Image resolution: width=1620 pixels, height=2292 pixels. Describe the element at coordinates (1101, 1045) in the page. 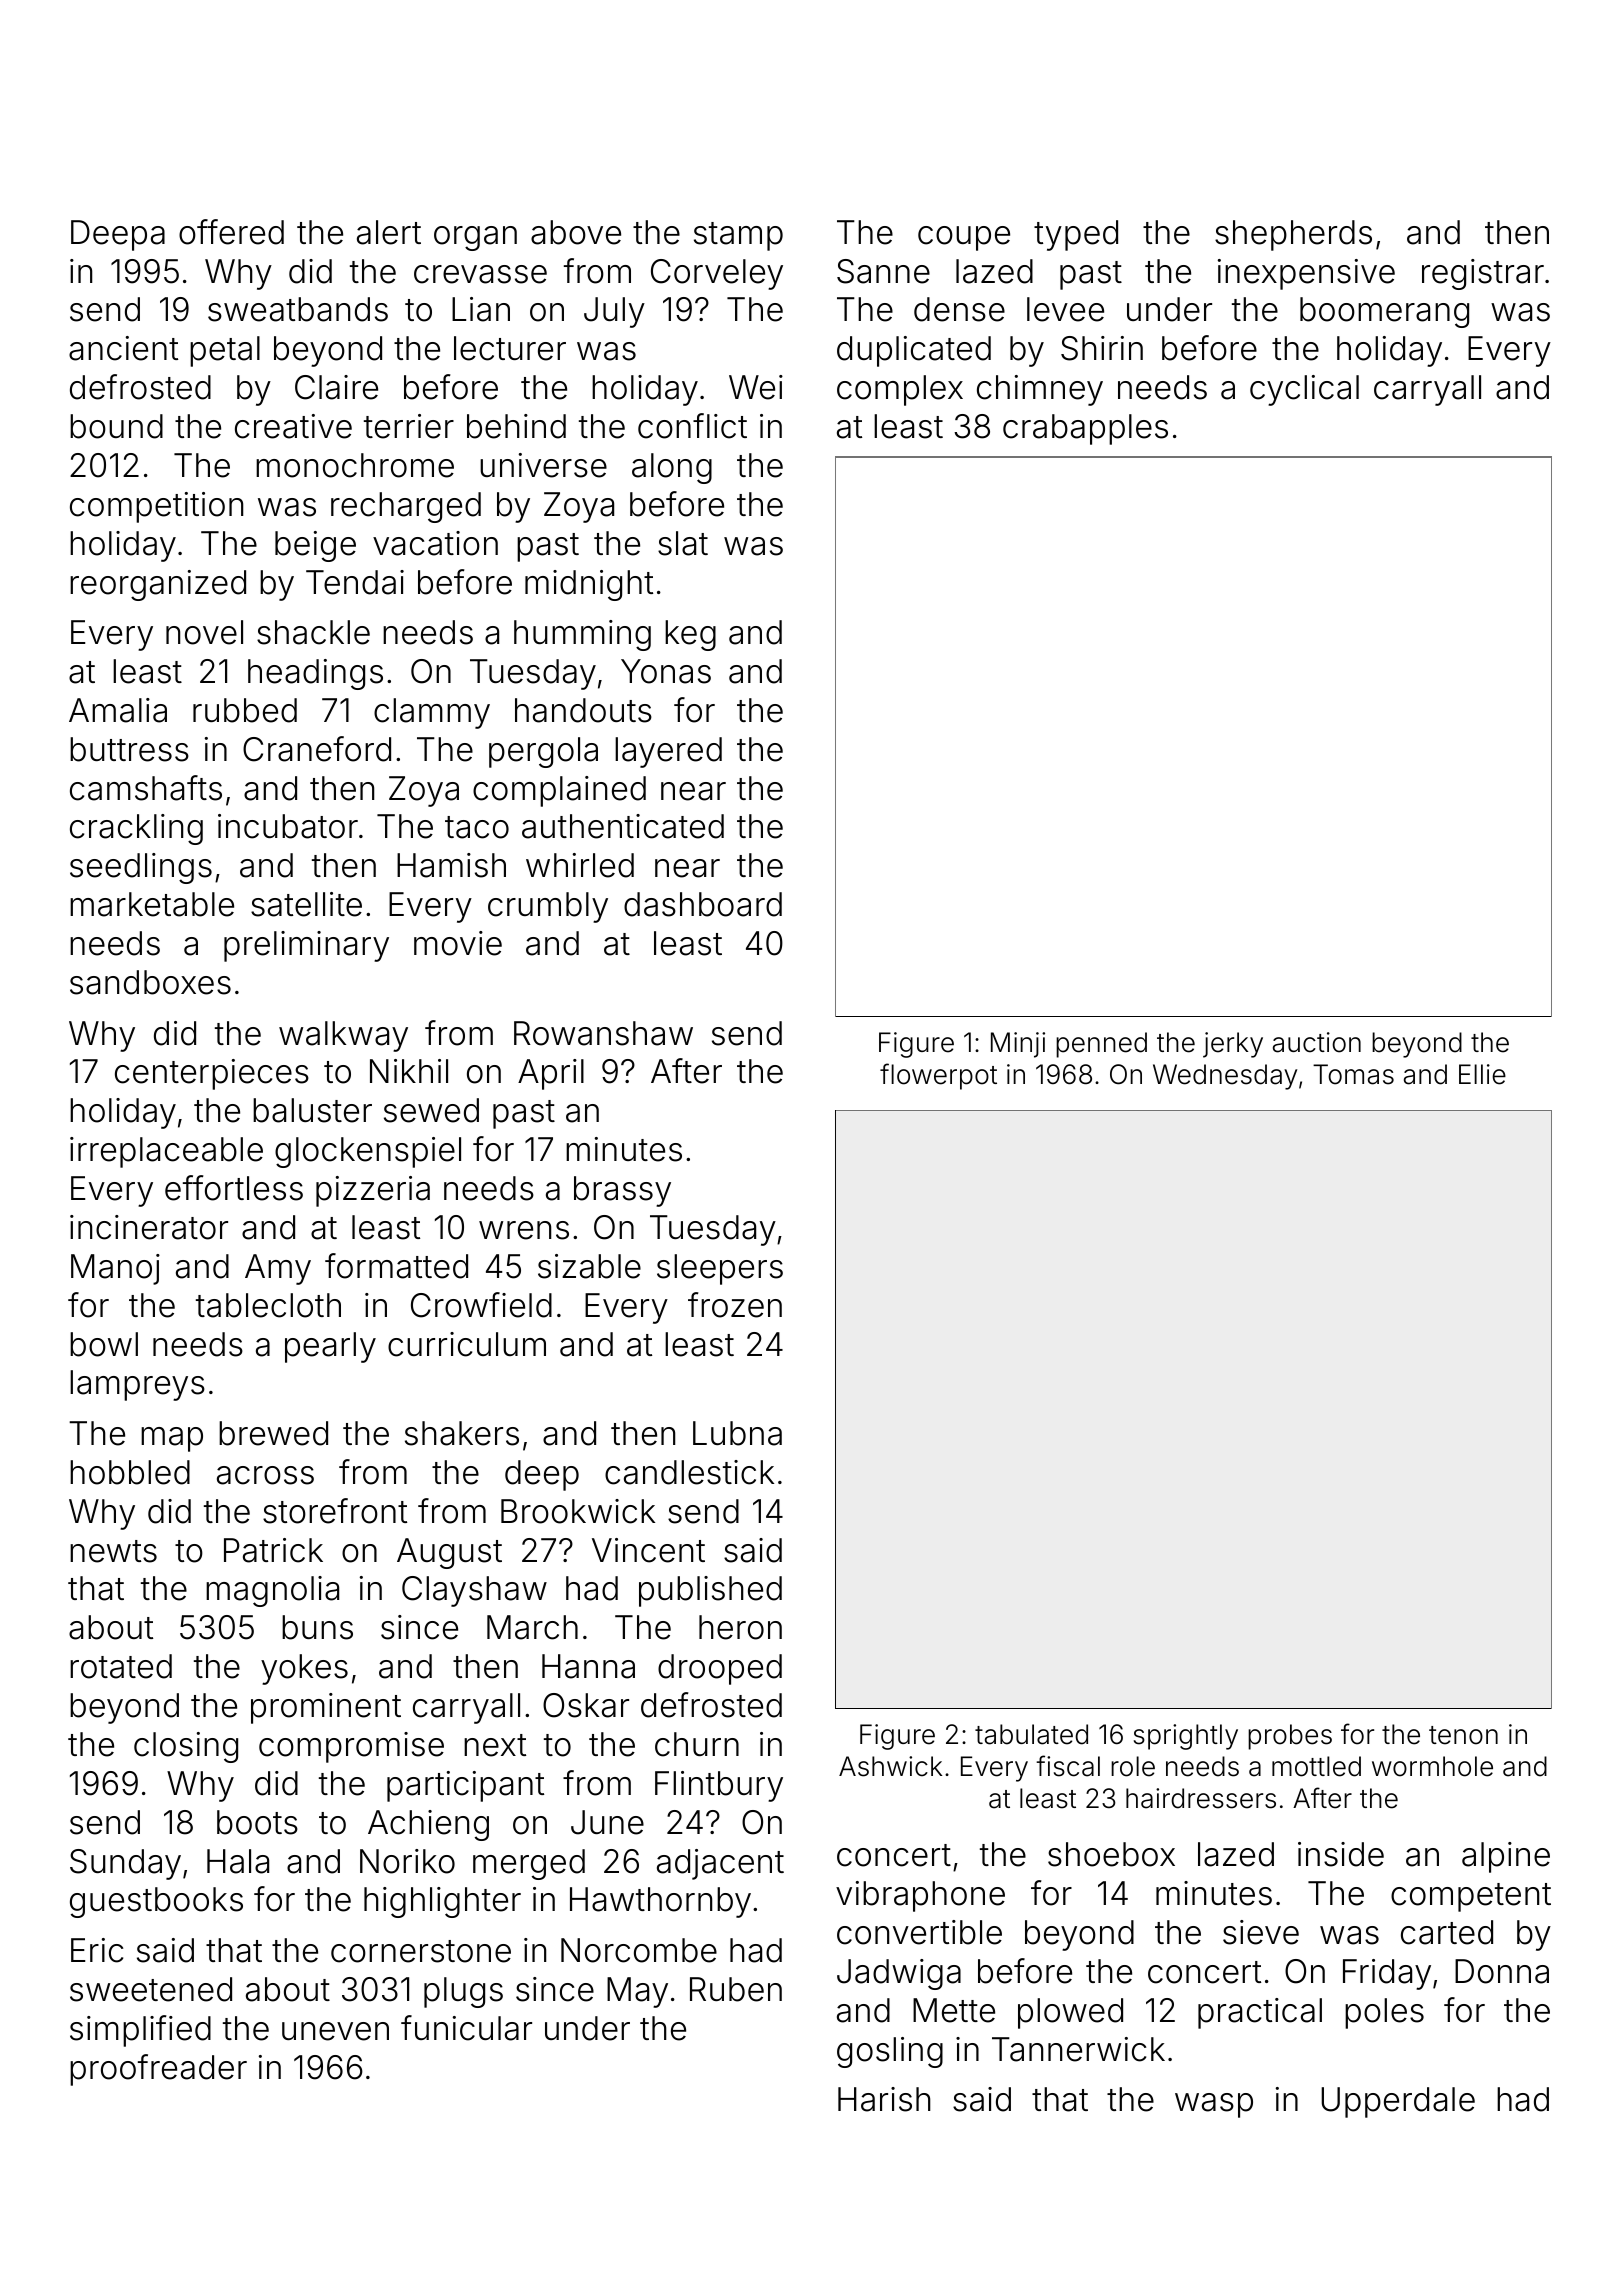

I see `penned` at that location.
